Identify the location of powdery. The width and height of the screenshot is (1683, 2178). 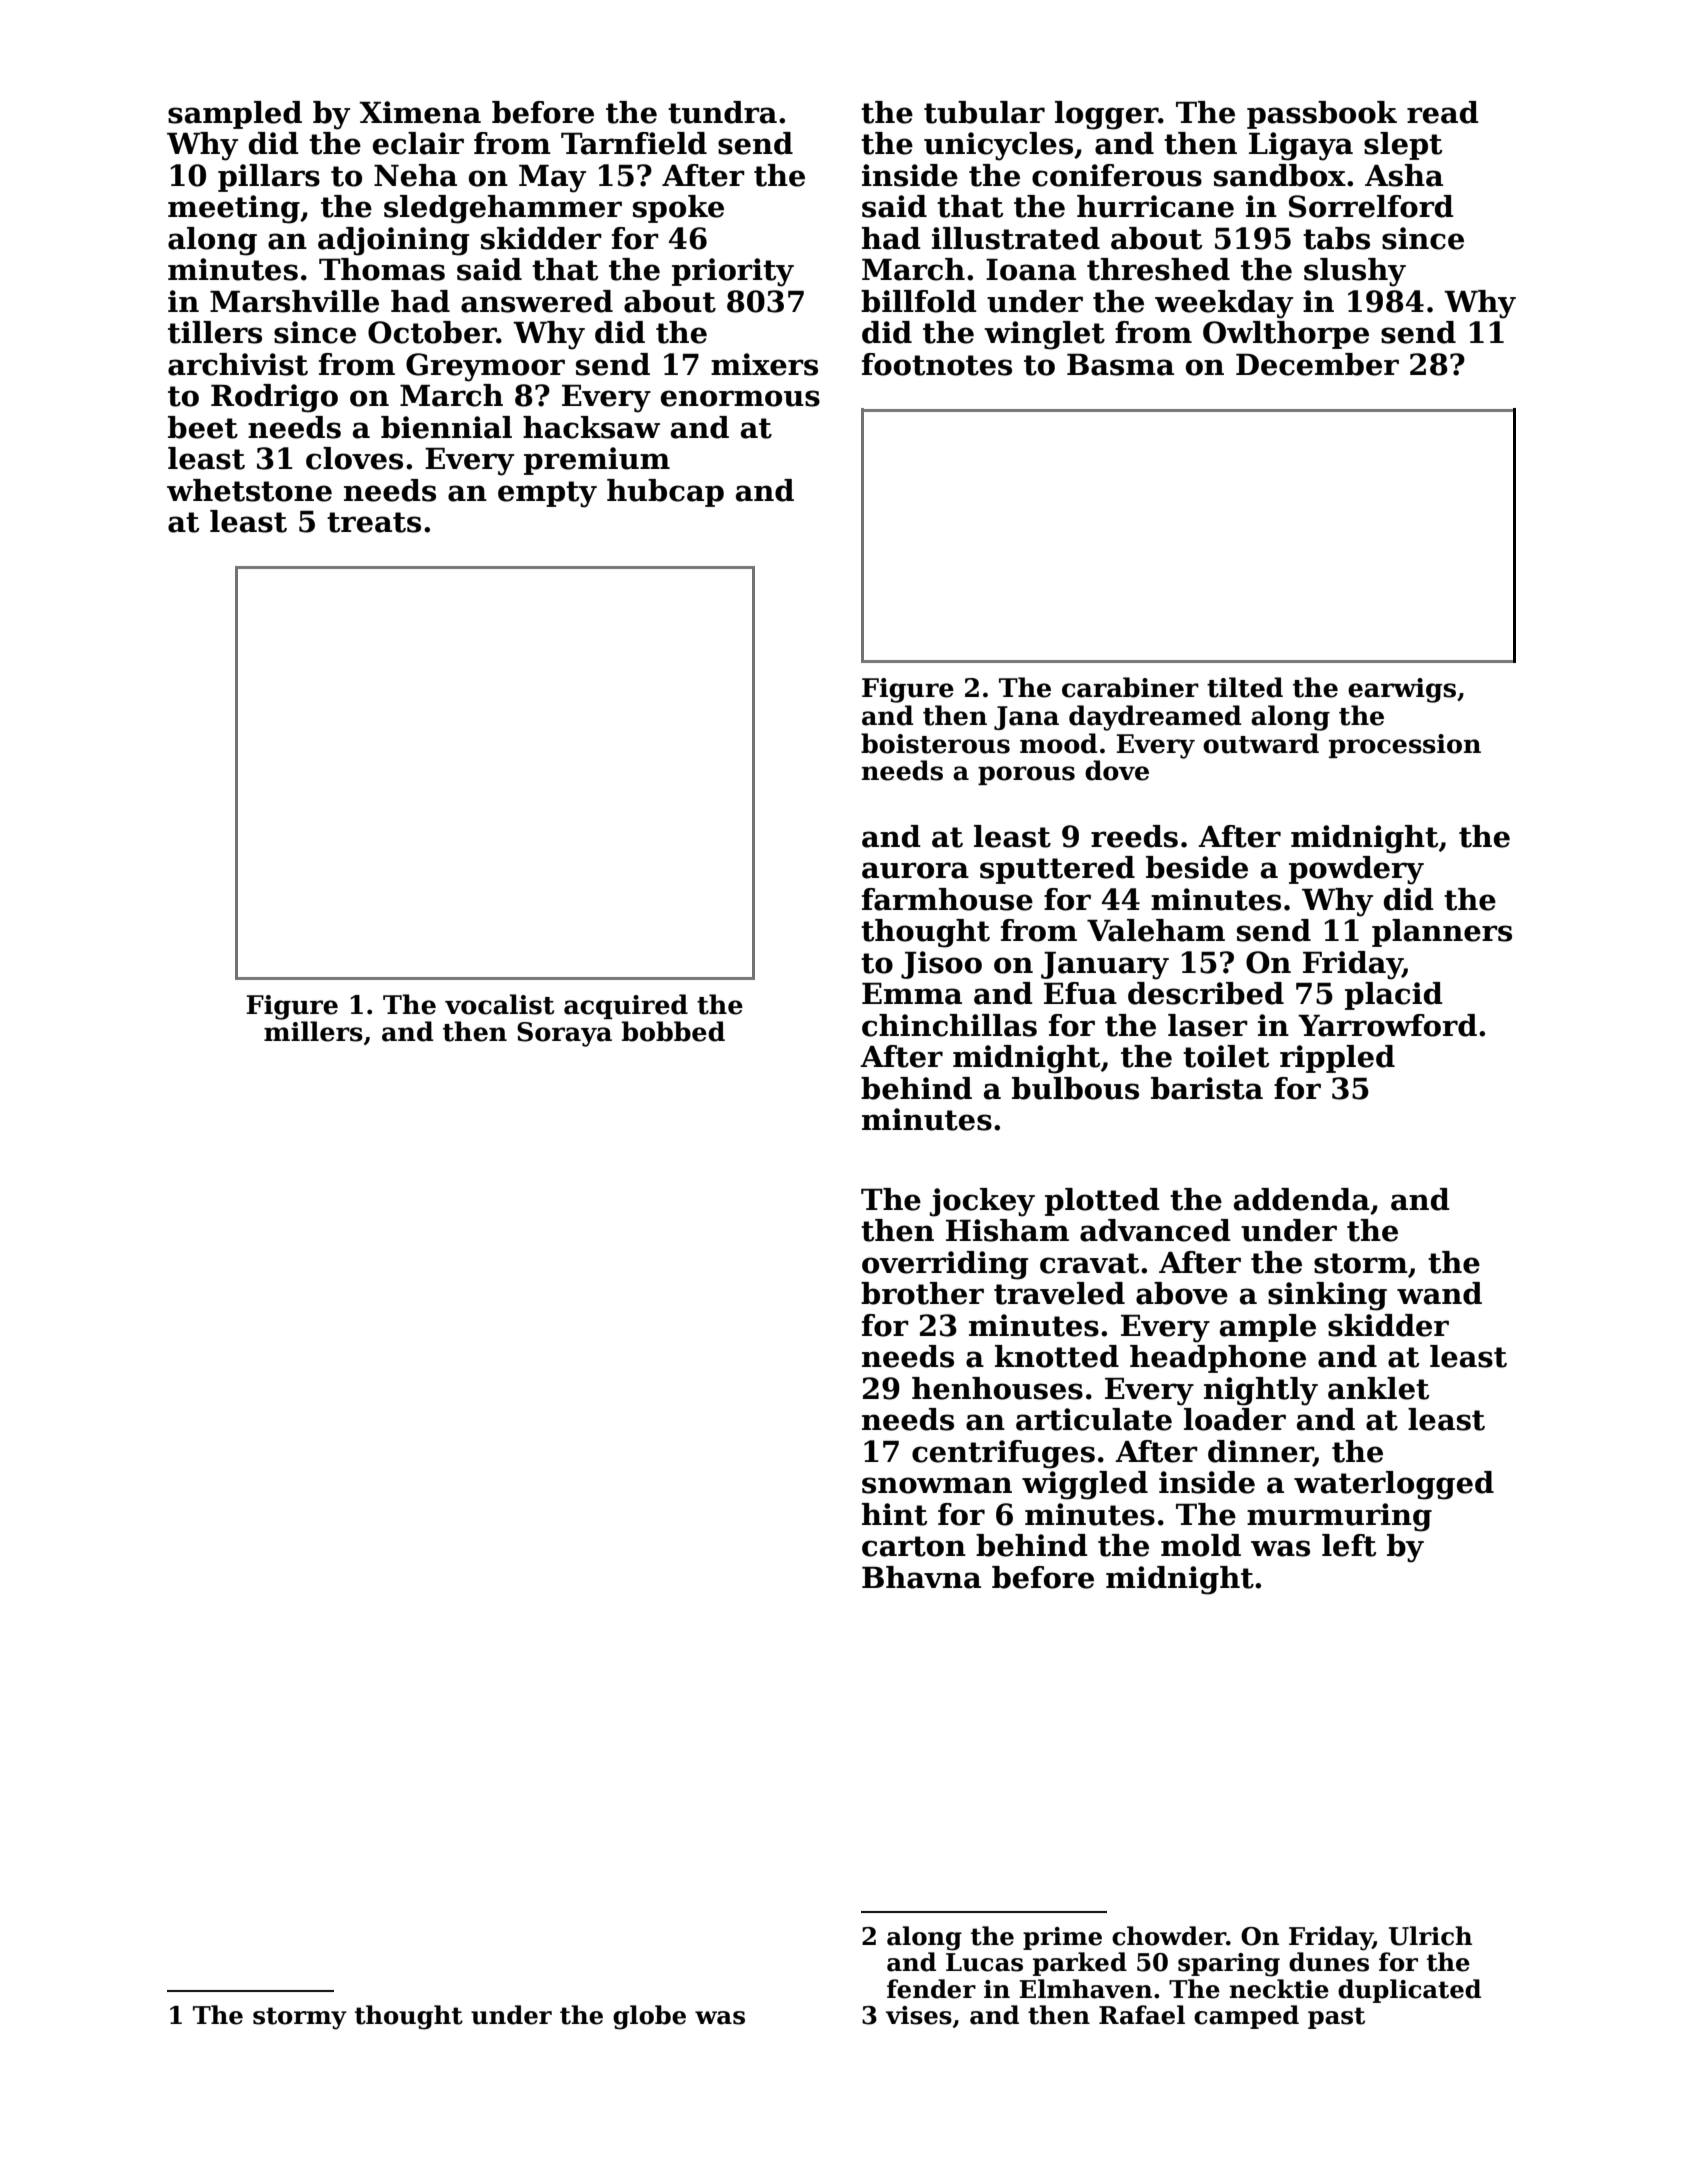
(1356, 870).
